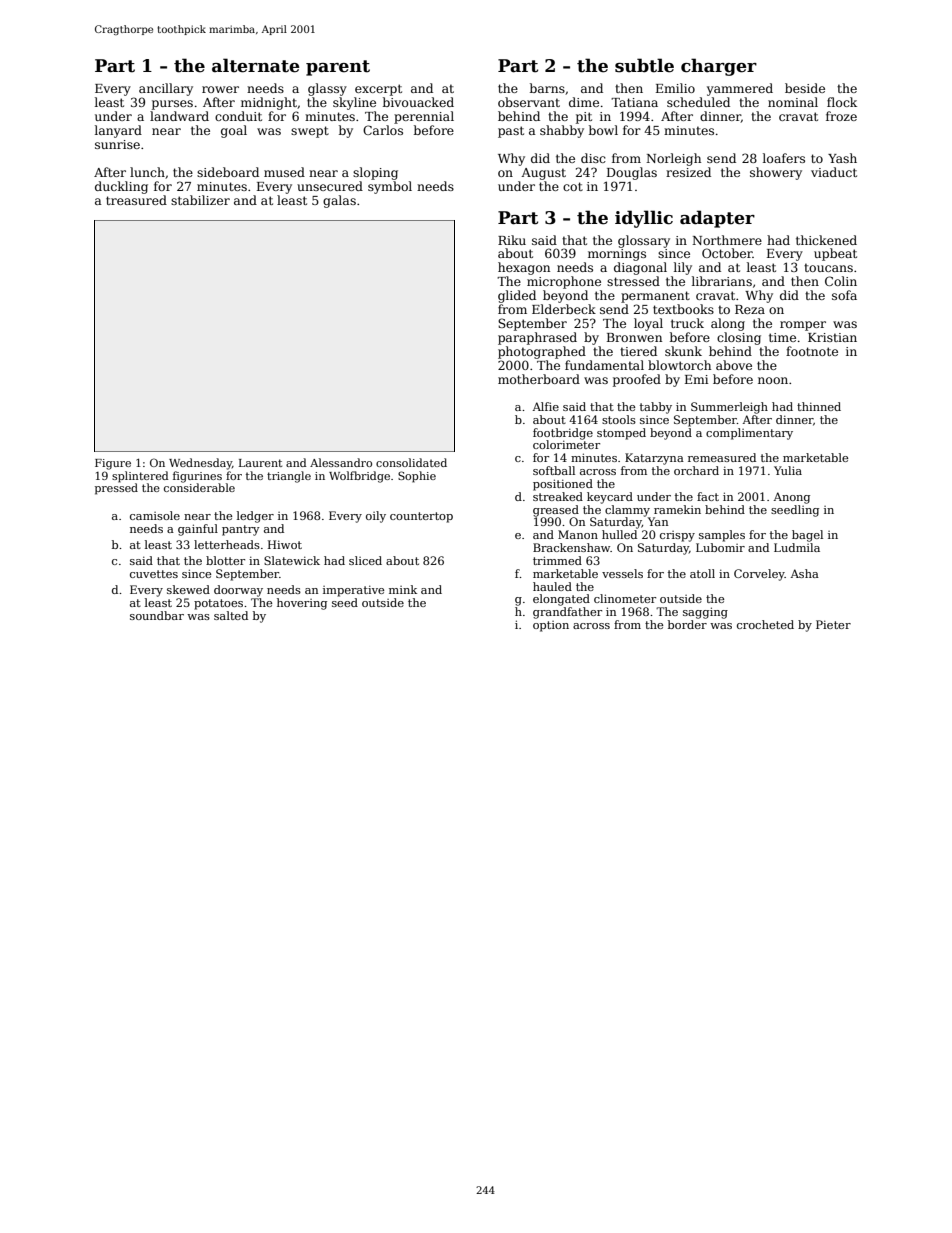  What do you see at coordinates (551, 626) in the screenshot?
I see `option` at bounding box center [551, 626].
